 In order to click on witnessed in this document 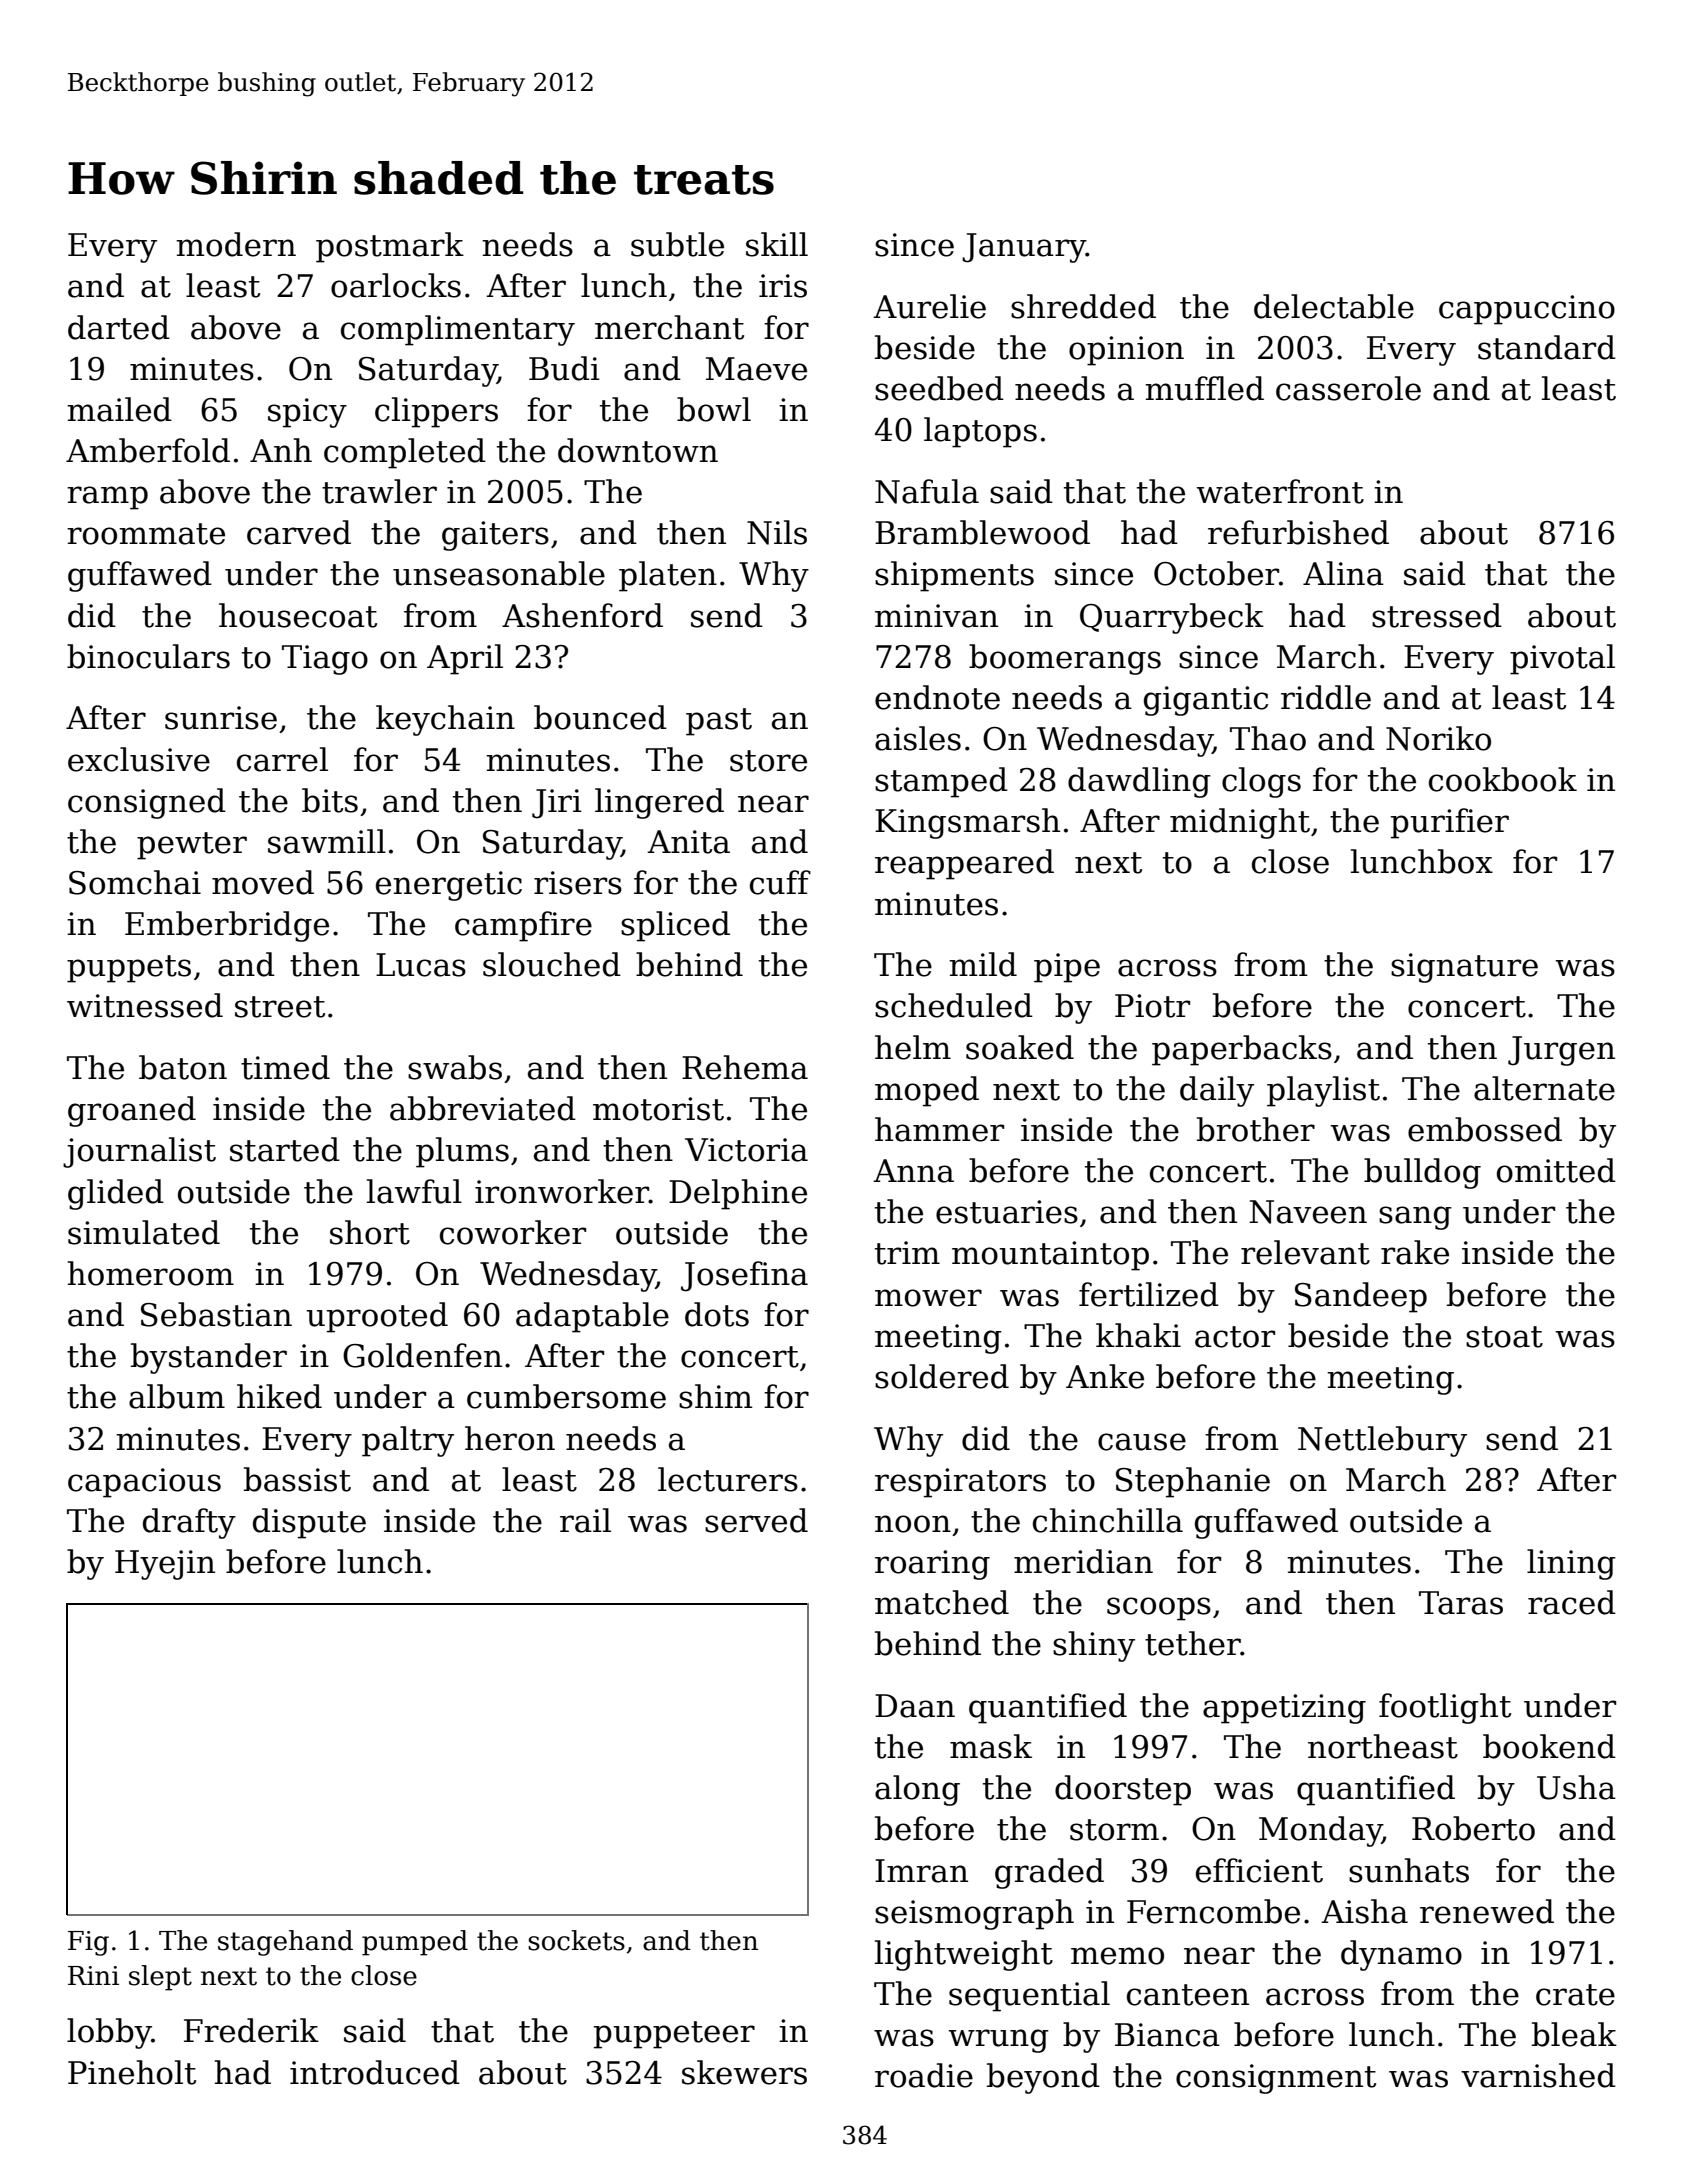, I will do `click(145, 1005)`.
